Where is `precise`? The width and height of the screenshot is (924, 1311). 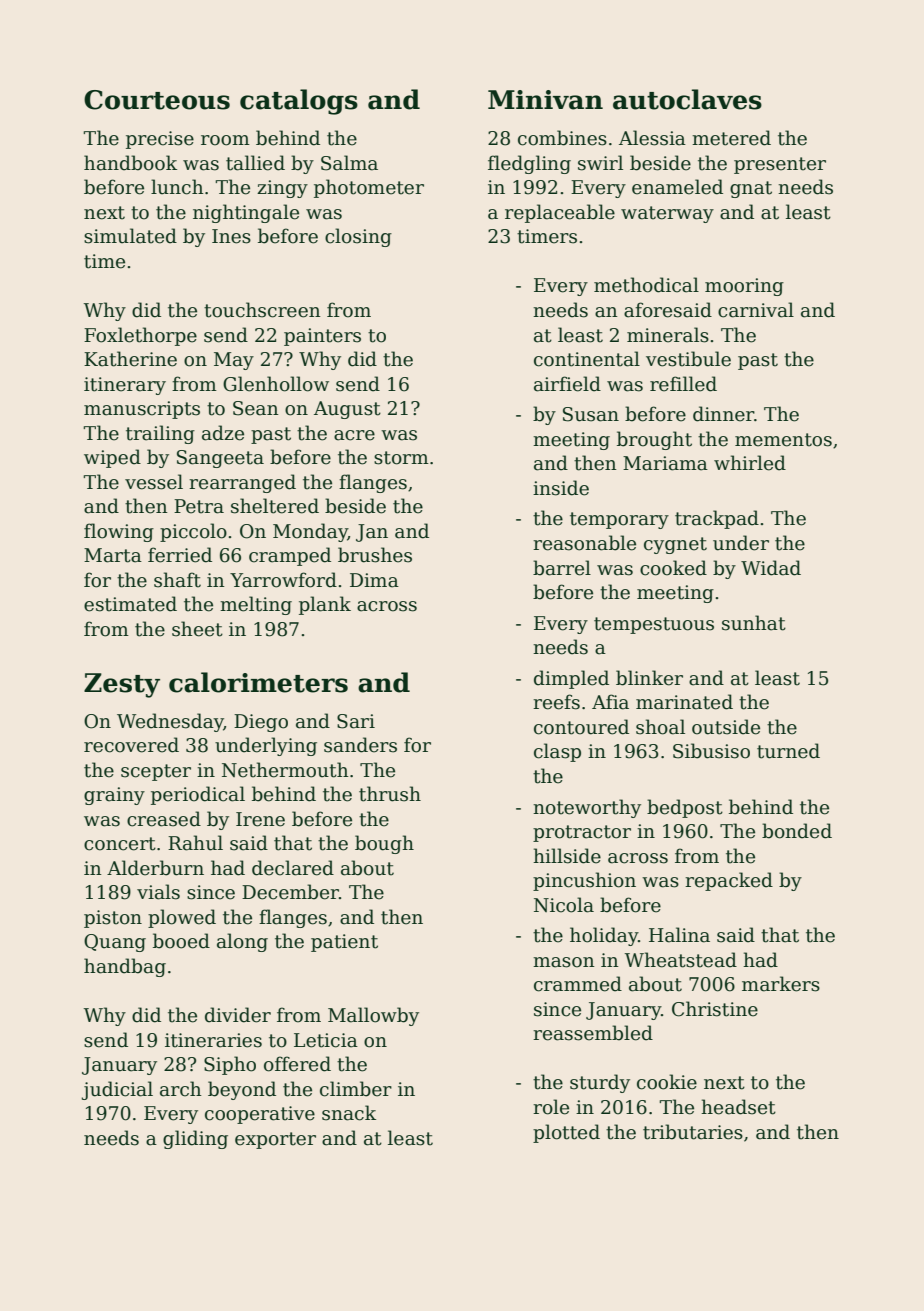 precise is located at coordinates (160, 140).
